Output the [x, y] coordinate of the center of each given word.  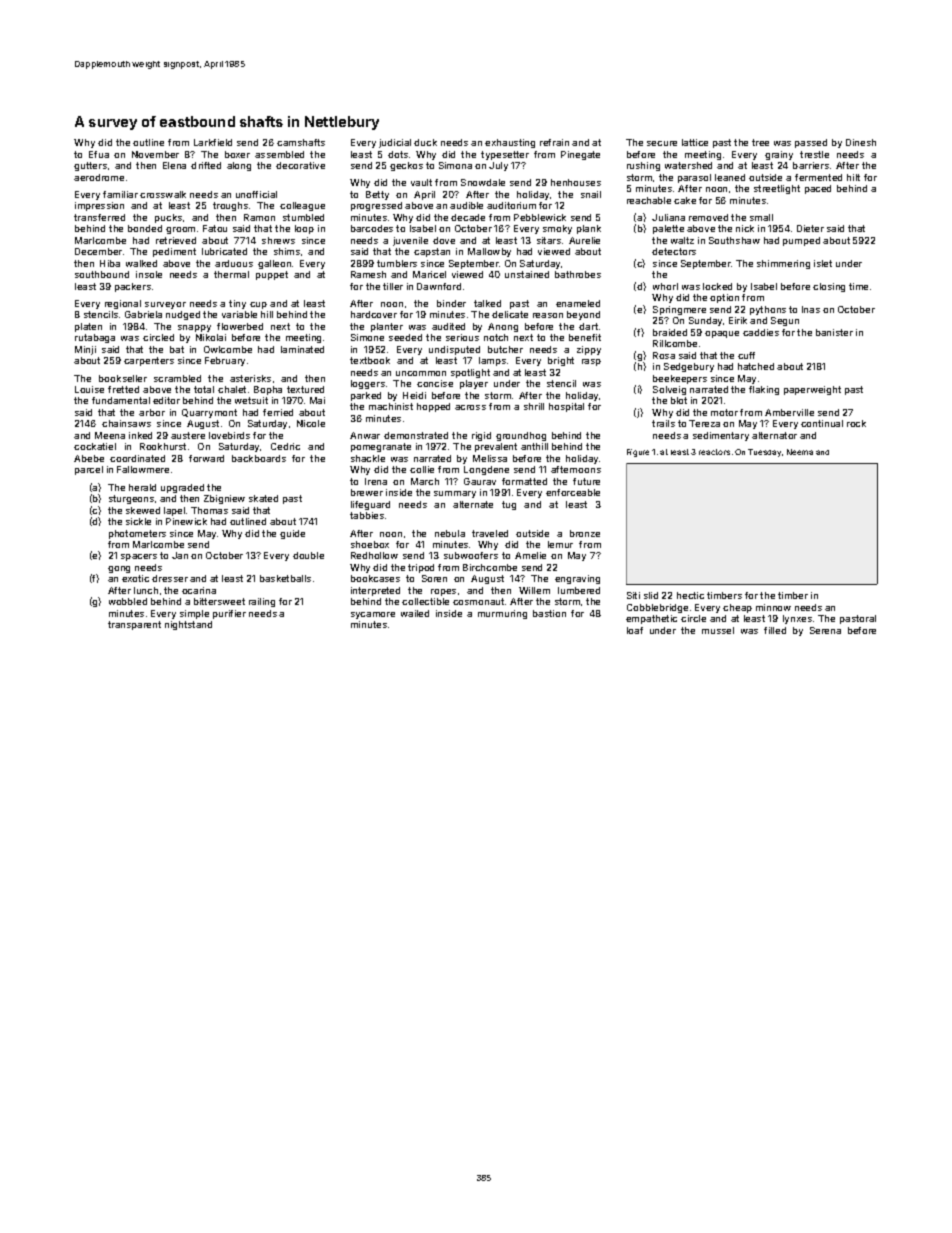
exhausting [510, 143]
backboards [259, 458]
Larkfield [213, 142]
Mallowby [489, 252]
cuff [746, 355]
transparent [134, 625]
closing [829, 287]
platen [88, 327]
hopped [433, 407]
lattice [695, 142]
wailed [415, 613]
